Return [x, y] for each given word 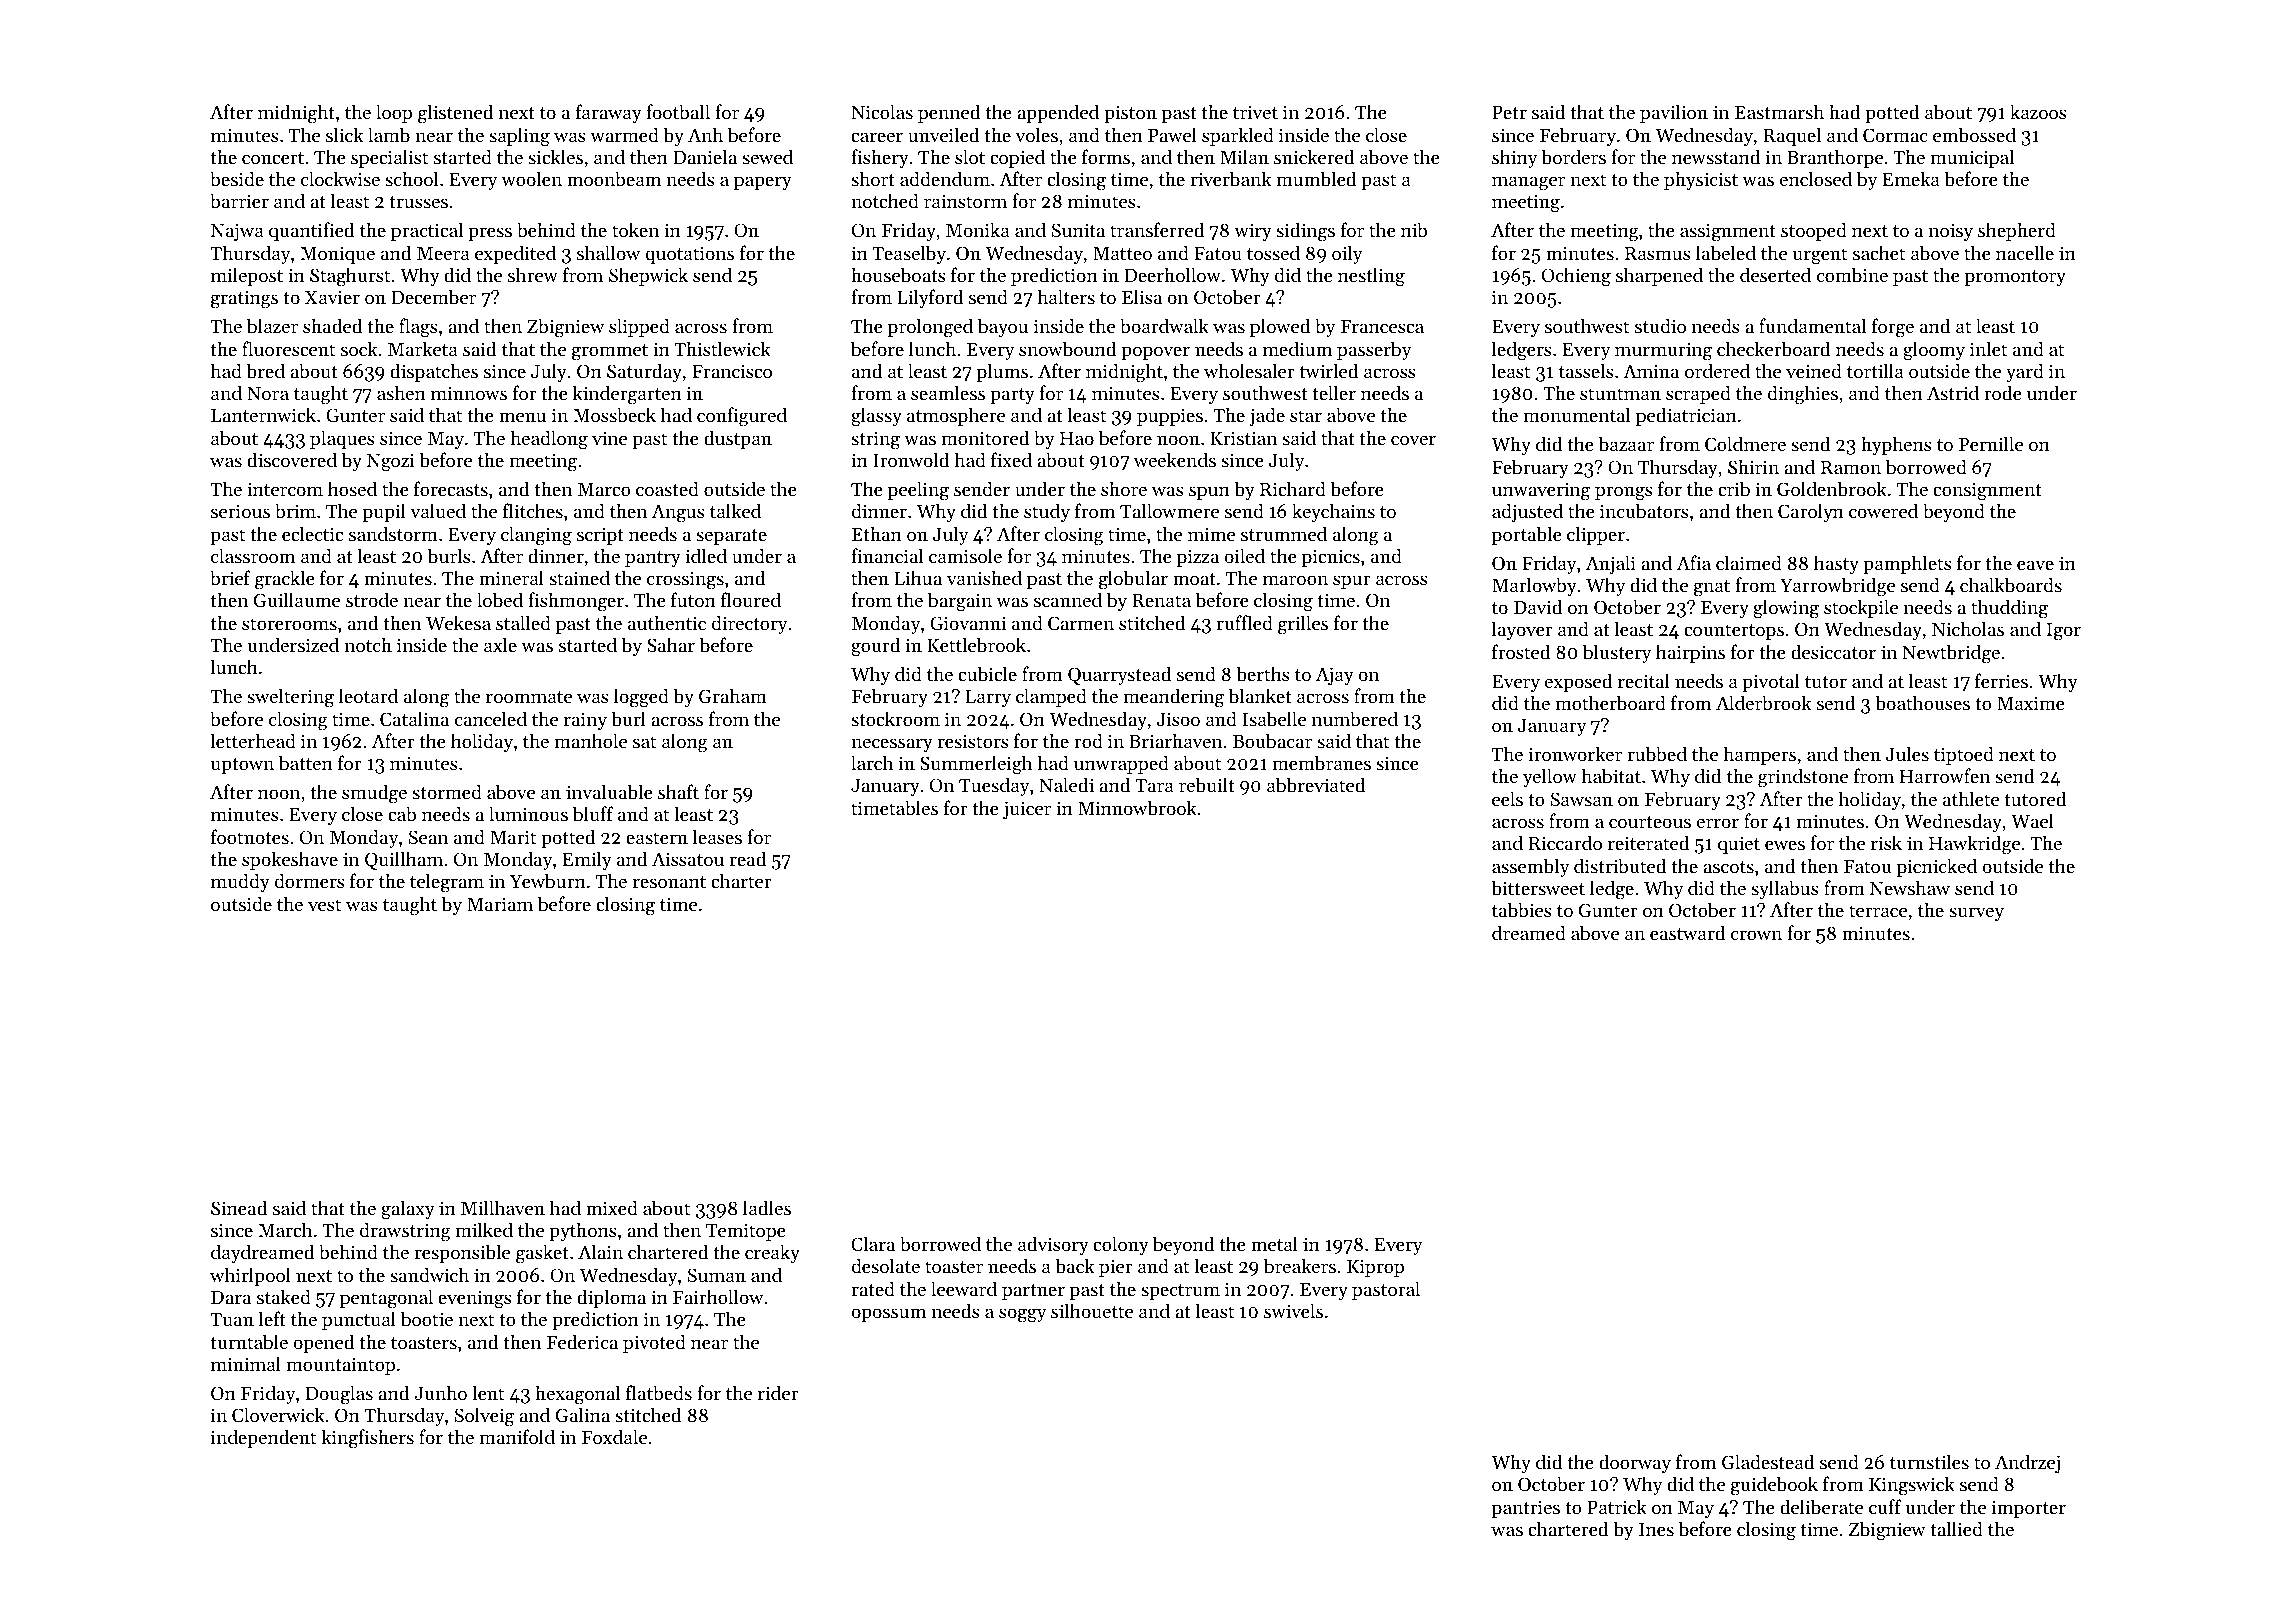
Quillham [404, 860]
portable [1527, 535]
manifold [517, 1436]
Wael [2032, 820]
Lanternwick [263, 414]
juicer [1027, 810]
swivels [1293, 1310]
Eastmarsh [1779, 111]
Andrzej [2027, 1463]
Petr [1509, 112]
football [678, 112]
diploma [611, 1298]
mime [1211, 534]
